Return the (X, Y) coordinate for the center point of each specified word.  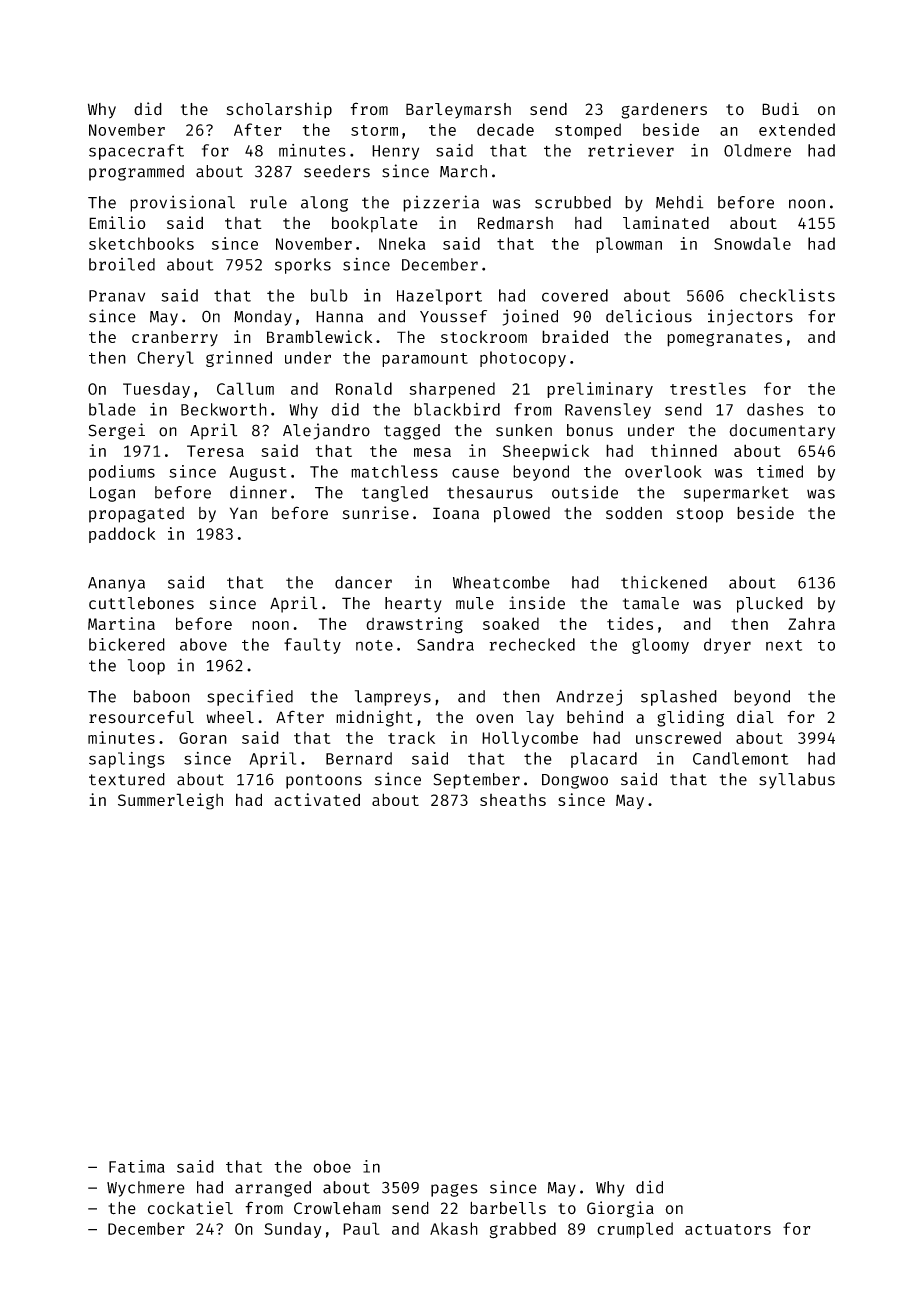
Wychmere (146, 1189)
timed (780, 471)
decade (505, 129)
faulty (312, 646)
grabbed (523, 1230)
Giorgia (620, 1209)
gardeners (664, 111)
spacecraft (136, 152)
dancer (363, 582)
